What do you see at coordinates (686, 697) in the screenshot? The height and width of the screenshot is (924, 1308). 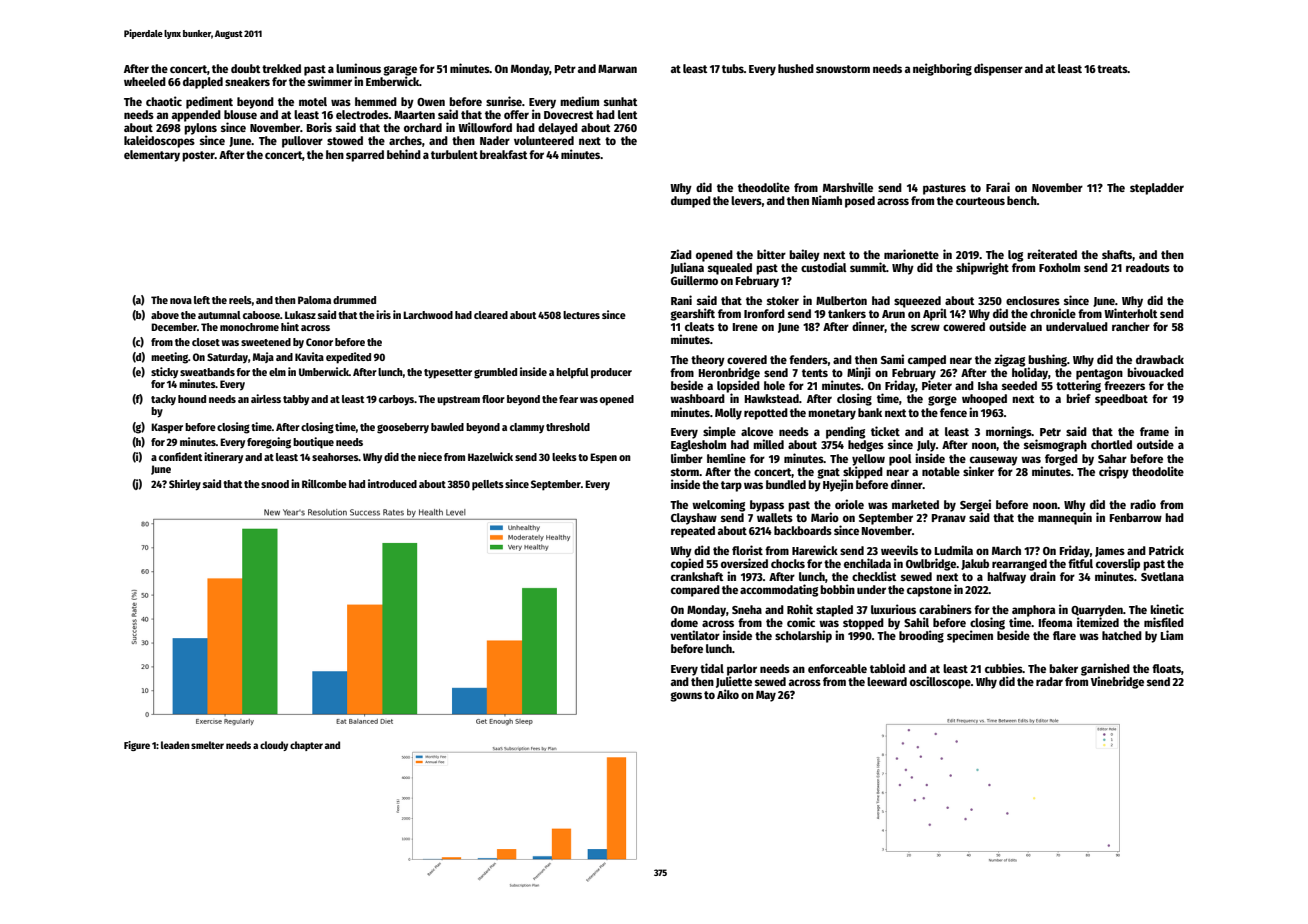 I see `gowns` at bounding box center [686, 697].
